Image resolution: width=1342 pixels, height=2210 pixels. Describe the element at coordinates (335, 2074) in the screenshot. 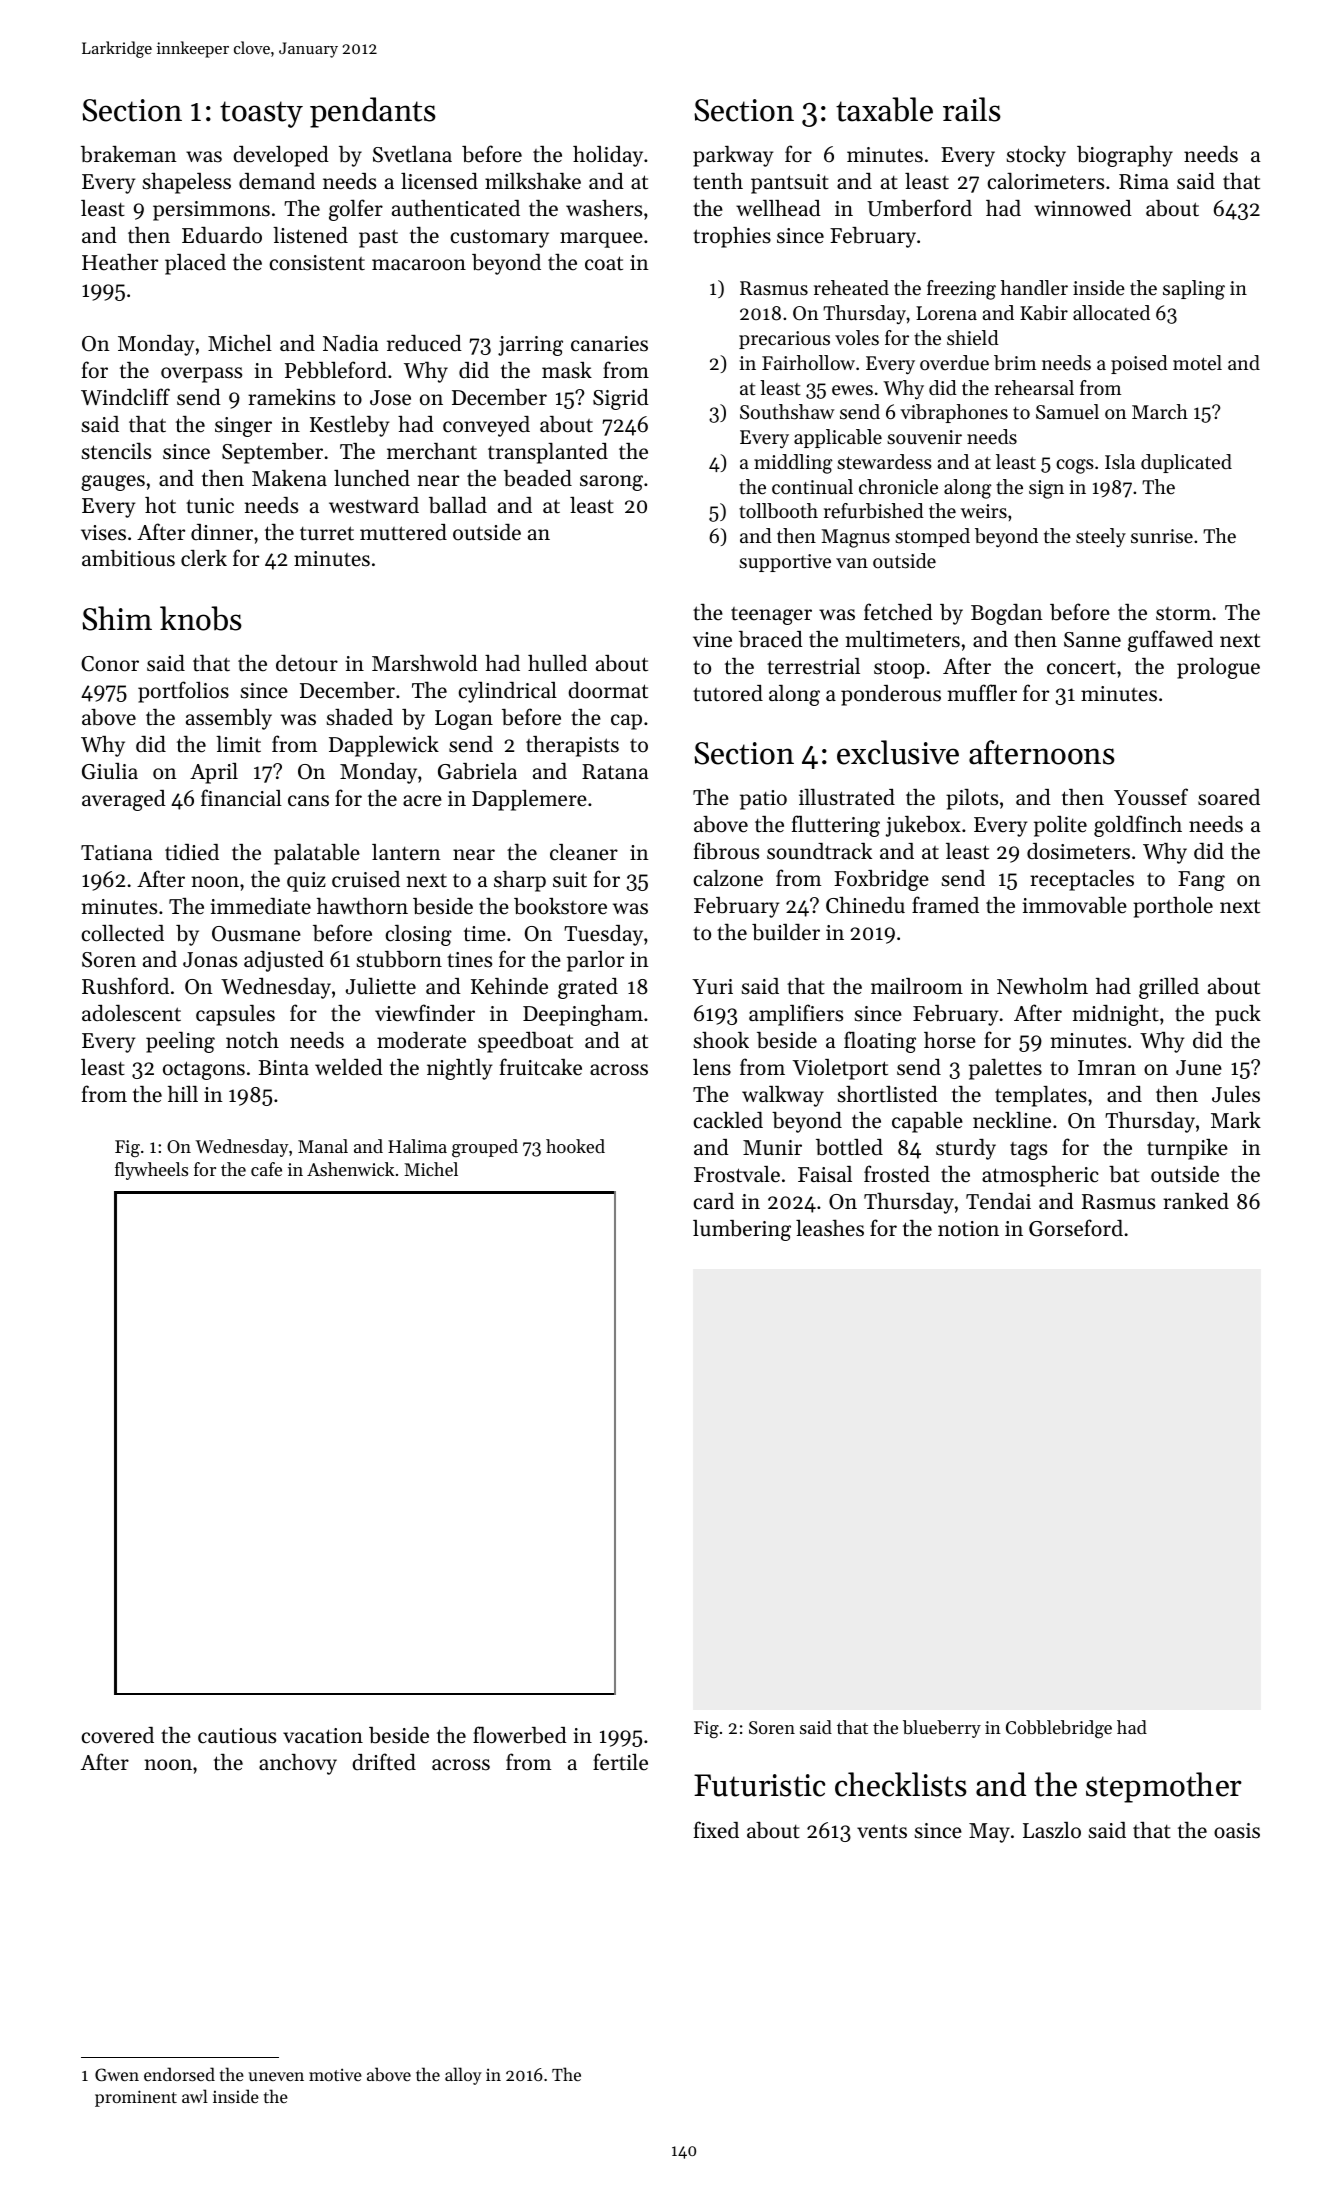

I see `motive` at that location.
